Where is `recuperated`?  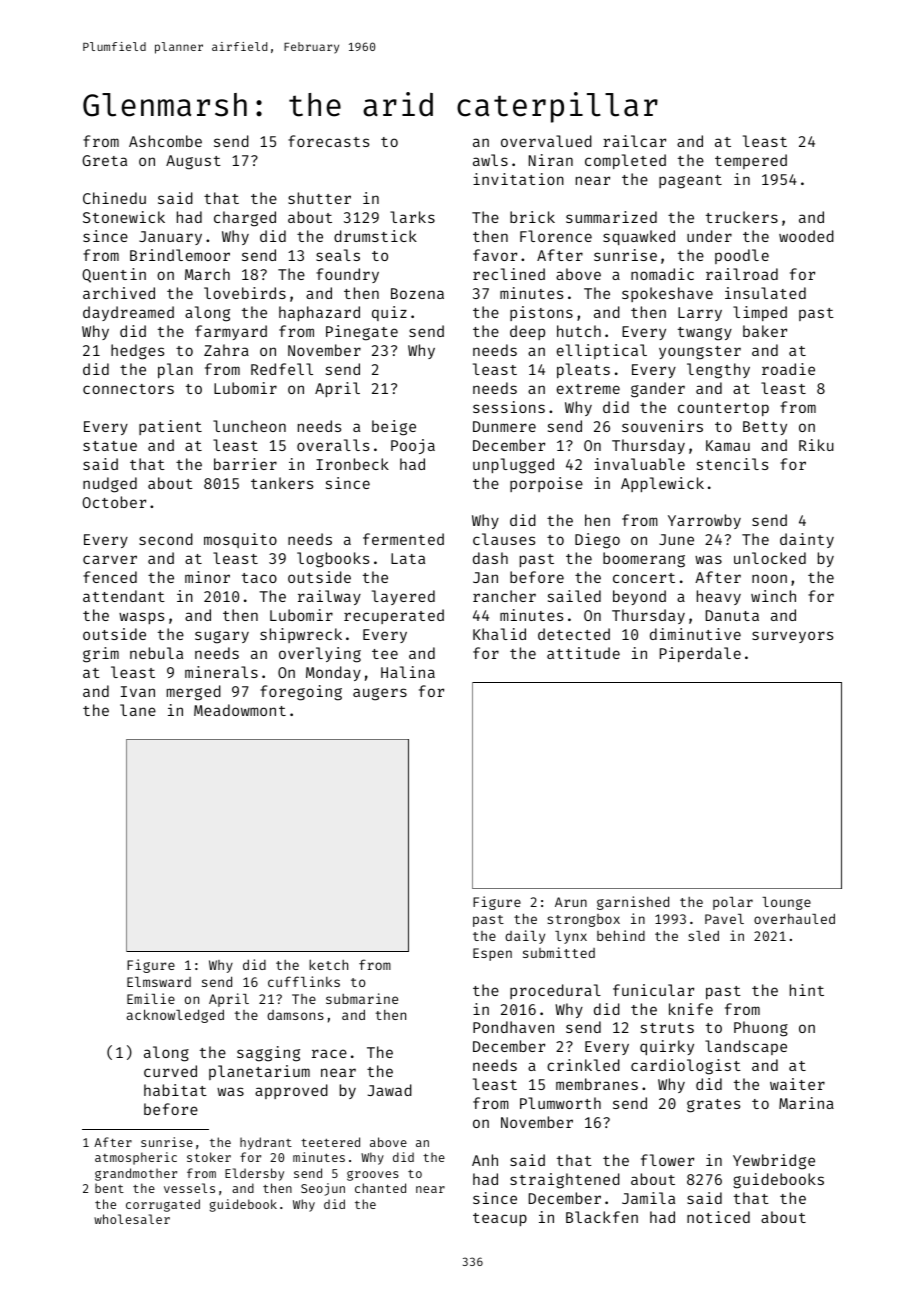 recuperated is located at coordinates (394, 616).
